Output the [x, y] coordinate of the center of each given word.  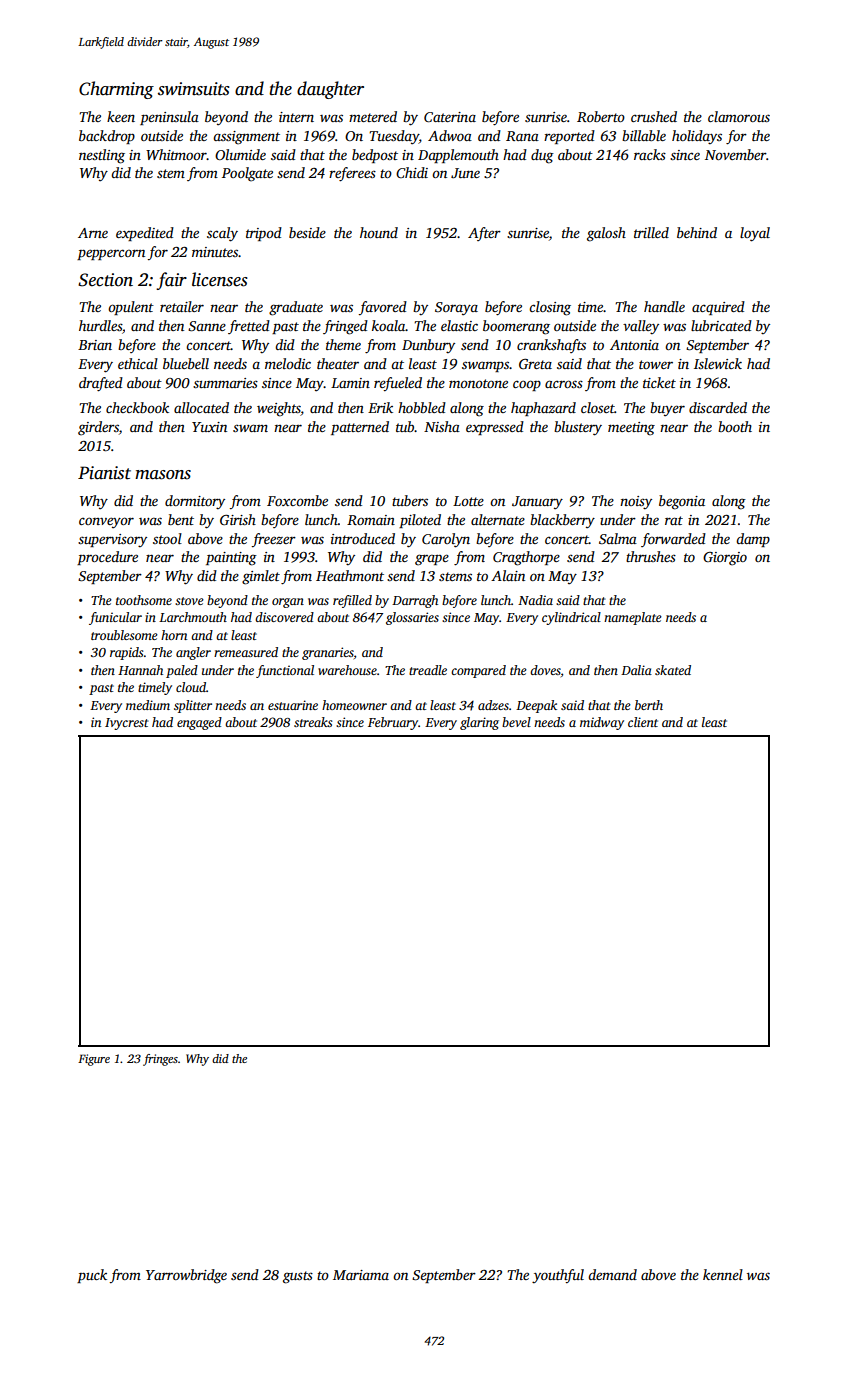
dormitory [195, 502]
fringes [160, 1060]
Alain [508, 575]
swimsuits [194, 89]
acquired [718, 308]
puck [92, 1276]
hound [379, 232]
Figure [94, 1060]
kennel [723, 1274]
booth [735, 426]
